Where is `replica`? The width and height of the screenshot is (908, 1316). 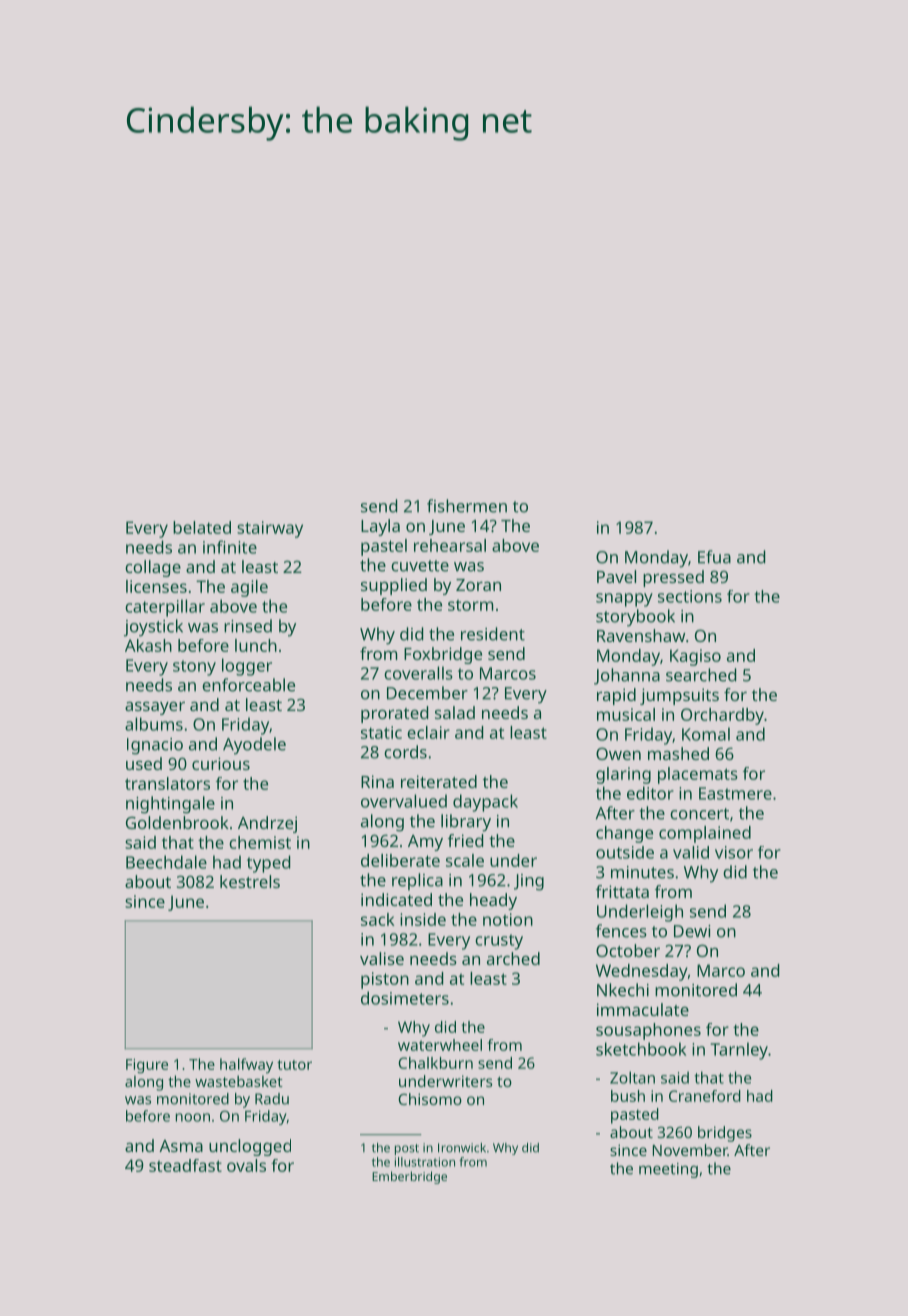 replica is located at coordinates (417, 882).
